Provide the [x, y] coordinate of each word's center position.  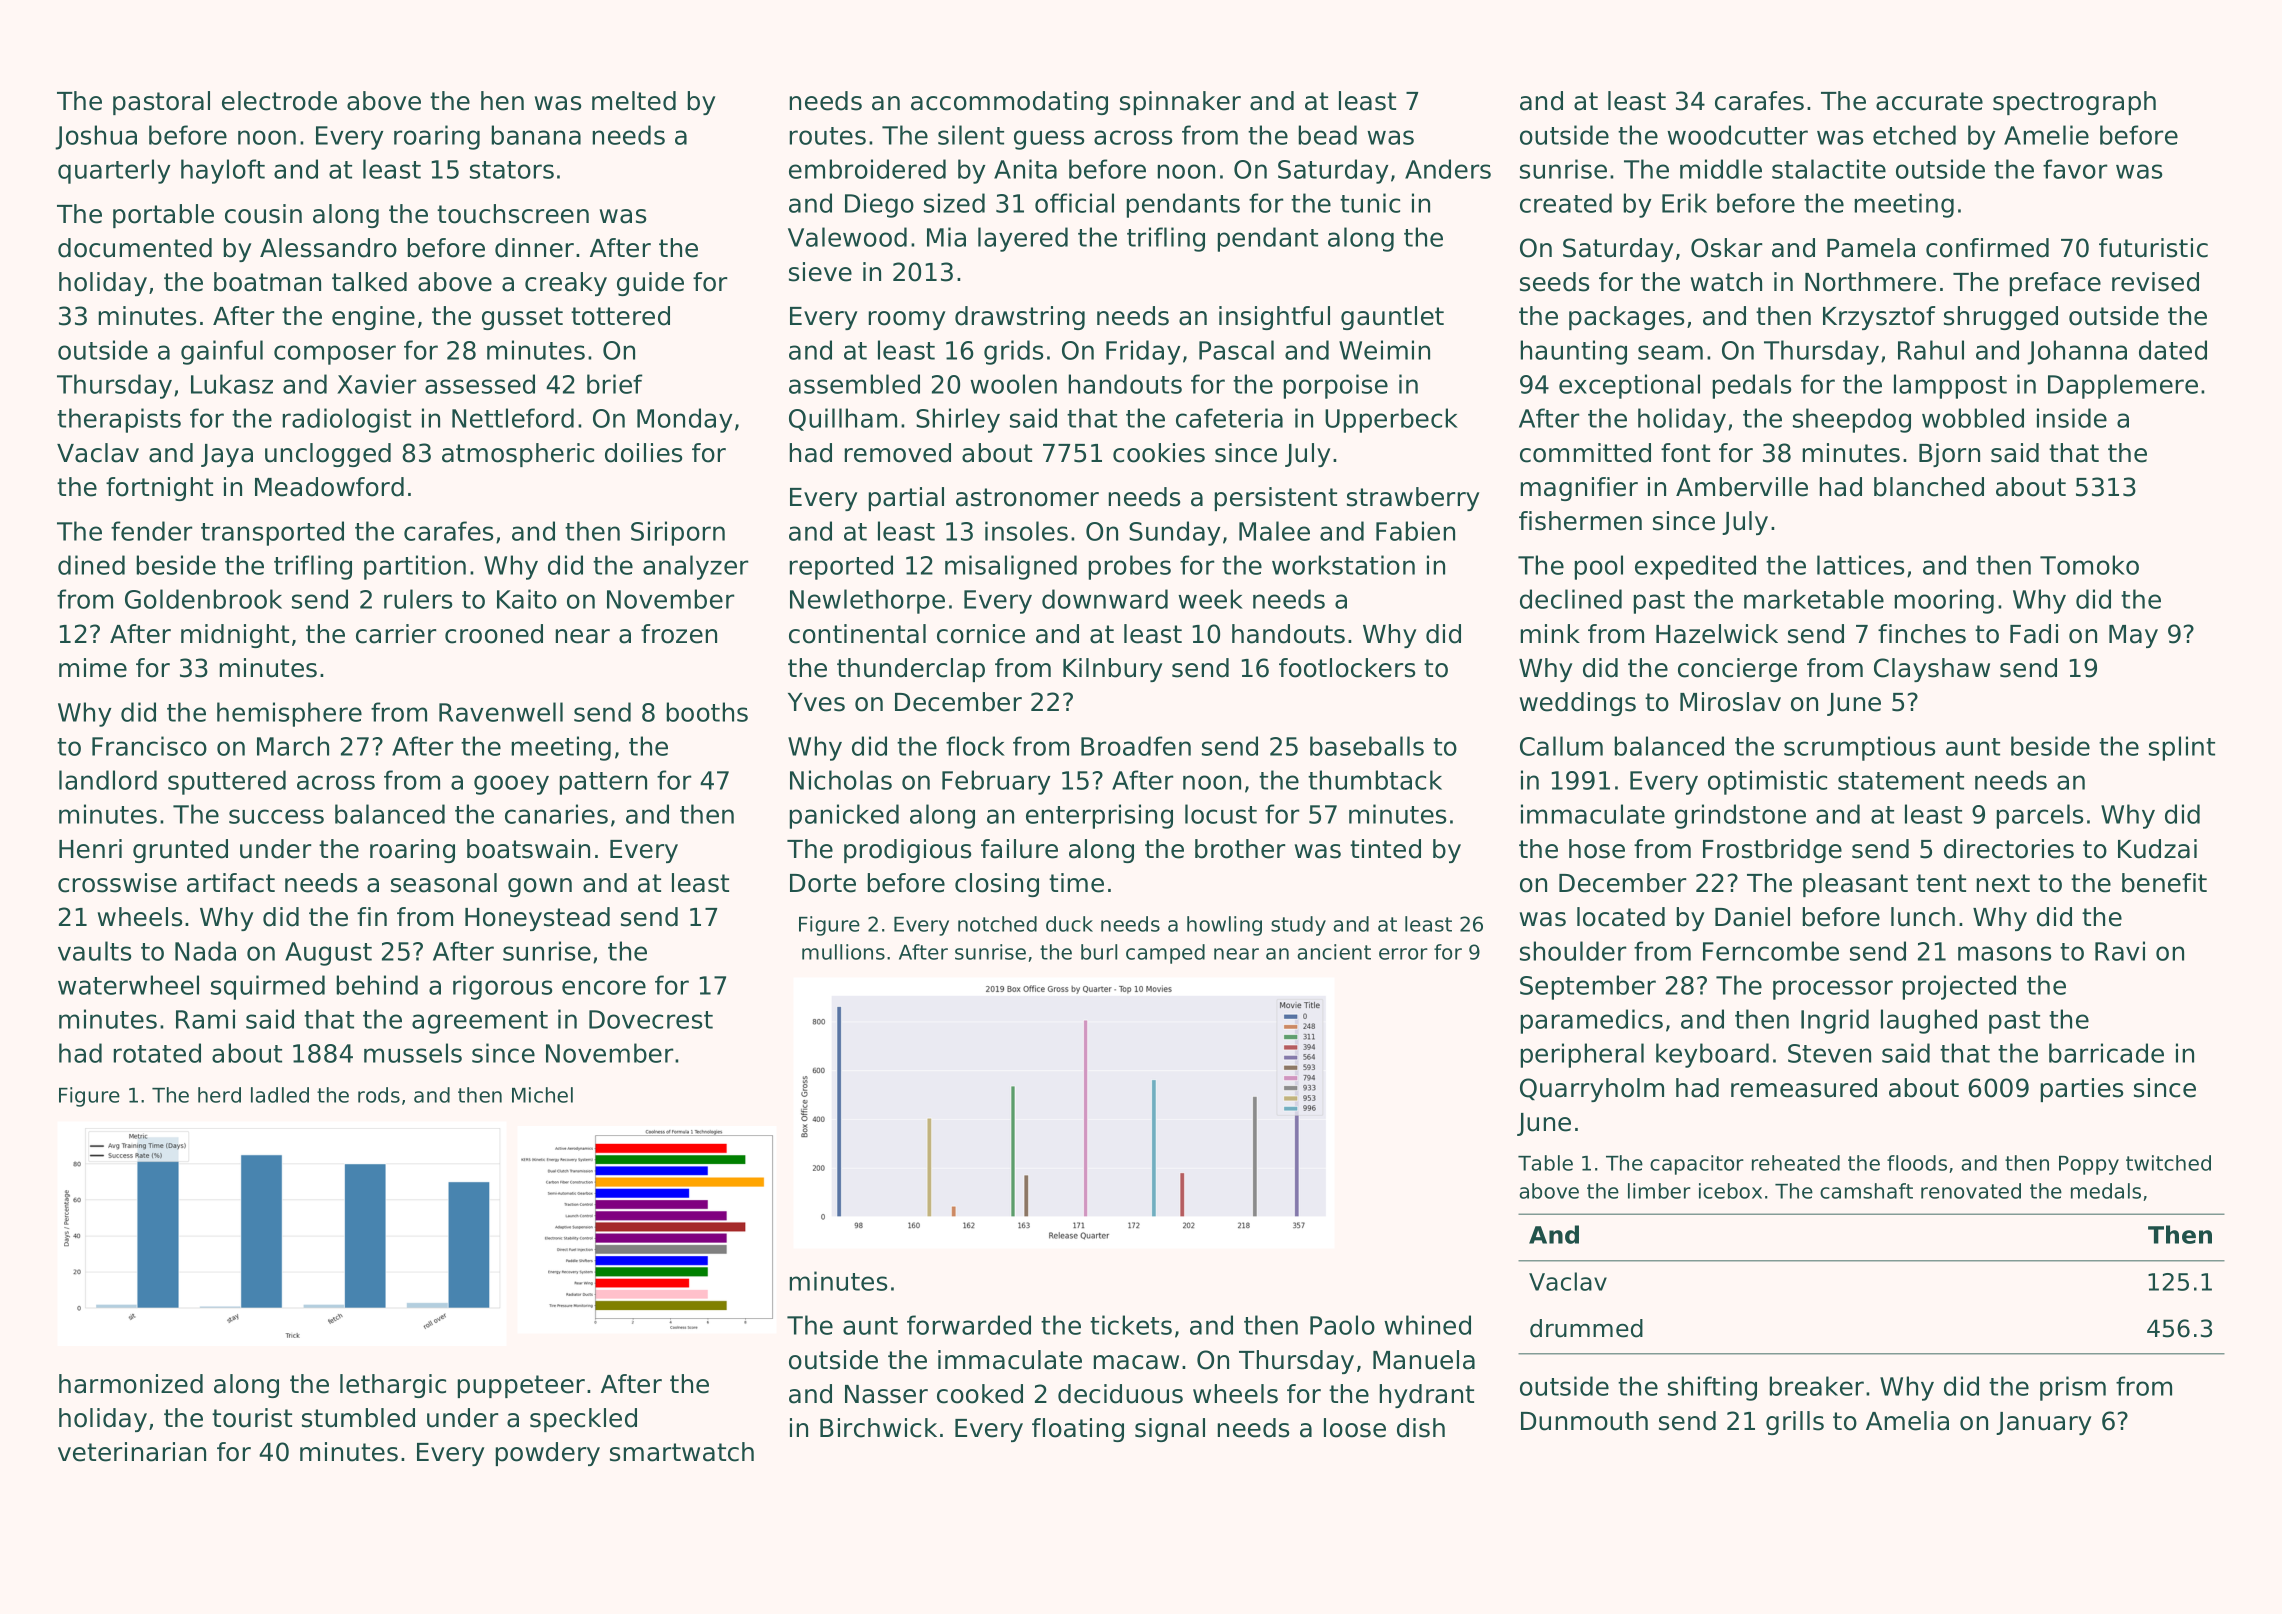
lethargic [393, 1386]
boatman [267, 282]
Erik [1684, 203]
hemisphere [289, 714]
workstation [1343, 565]
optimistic [1767, 782]
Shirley [958, 420]
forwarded [969, 1325]
